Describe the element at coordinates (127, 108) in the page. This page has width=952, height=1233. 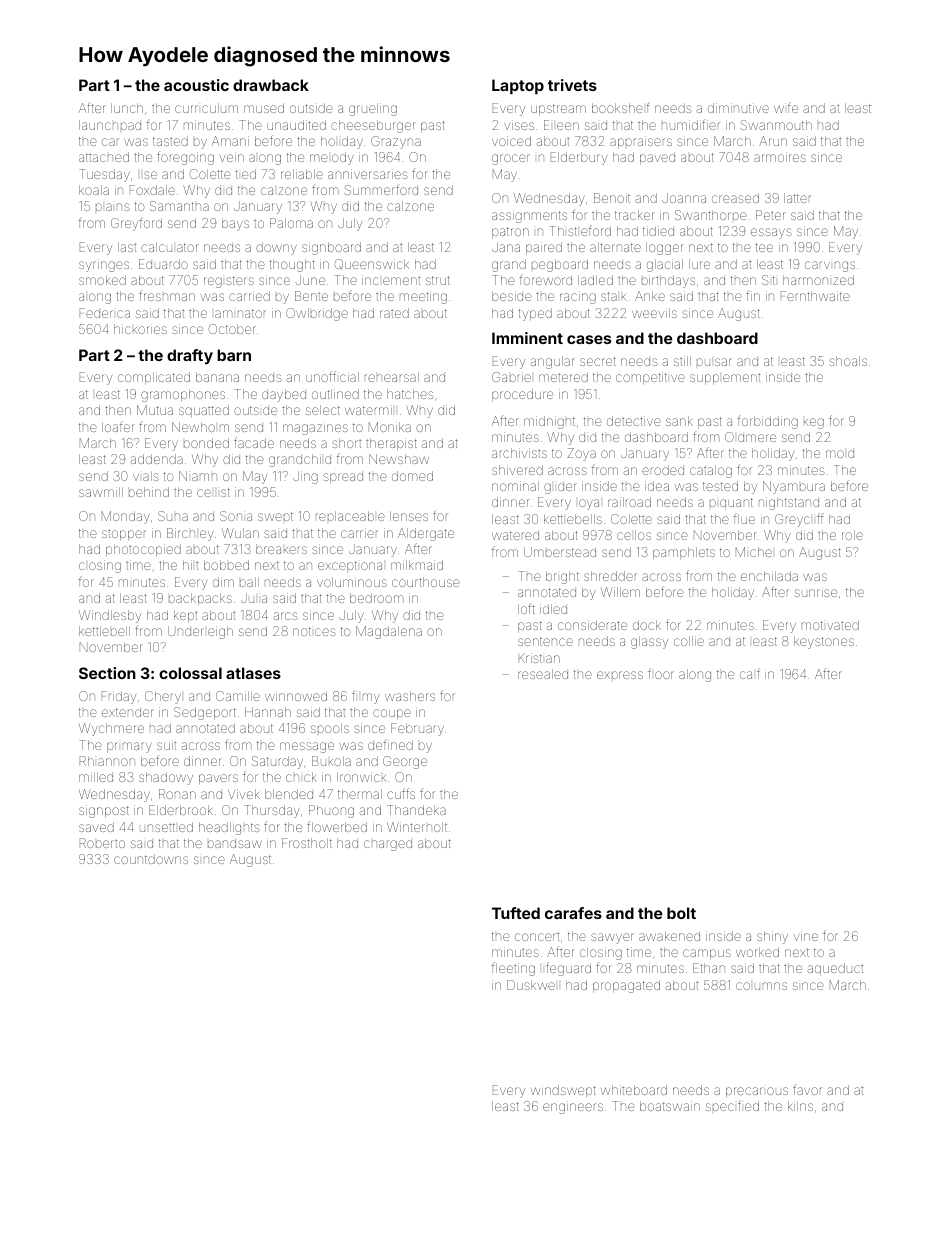
I see `lunch` at that location.
